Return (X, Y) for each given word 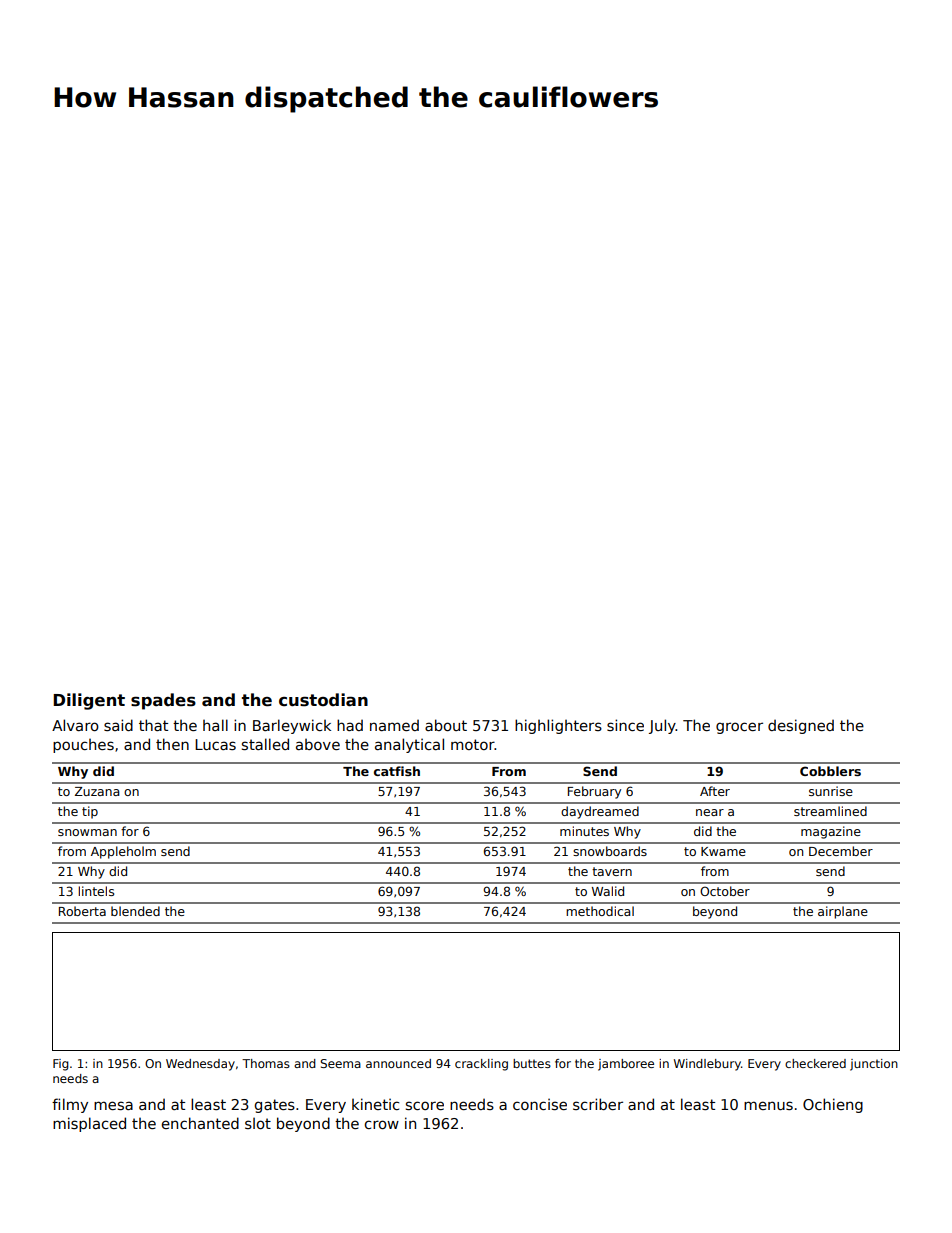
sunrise (831, 791)
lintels (96, 891)
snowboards (610, 851)
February (594, 792)
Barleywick (292, 726)
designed (801, 726)
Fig (61, 1065)
